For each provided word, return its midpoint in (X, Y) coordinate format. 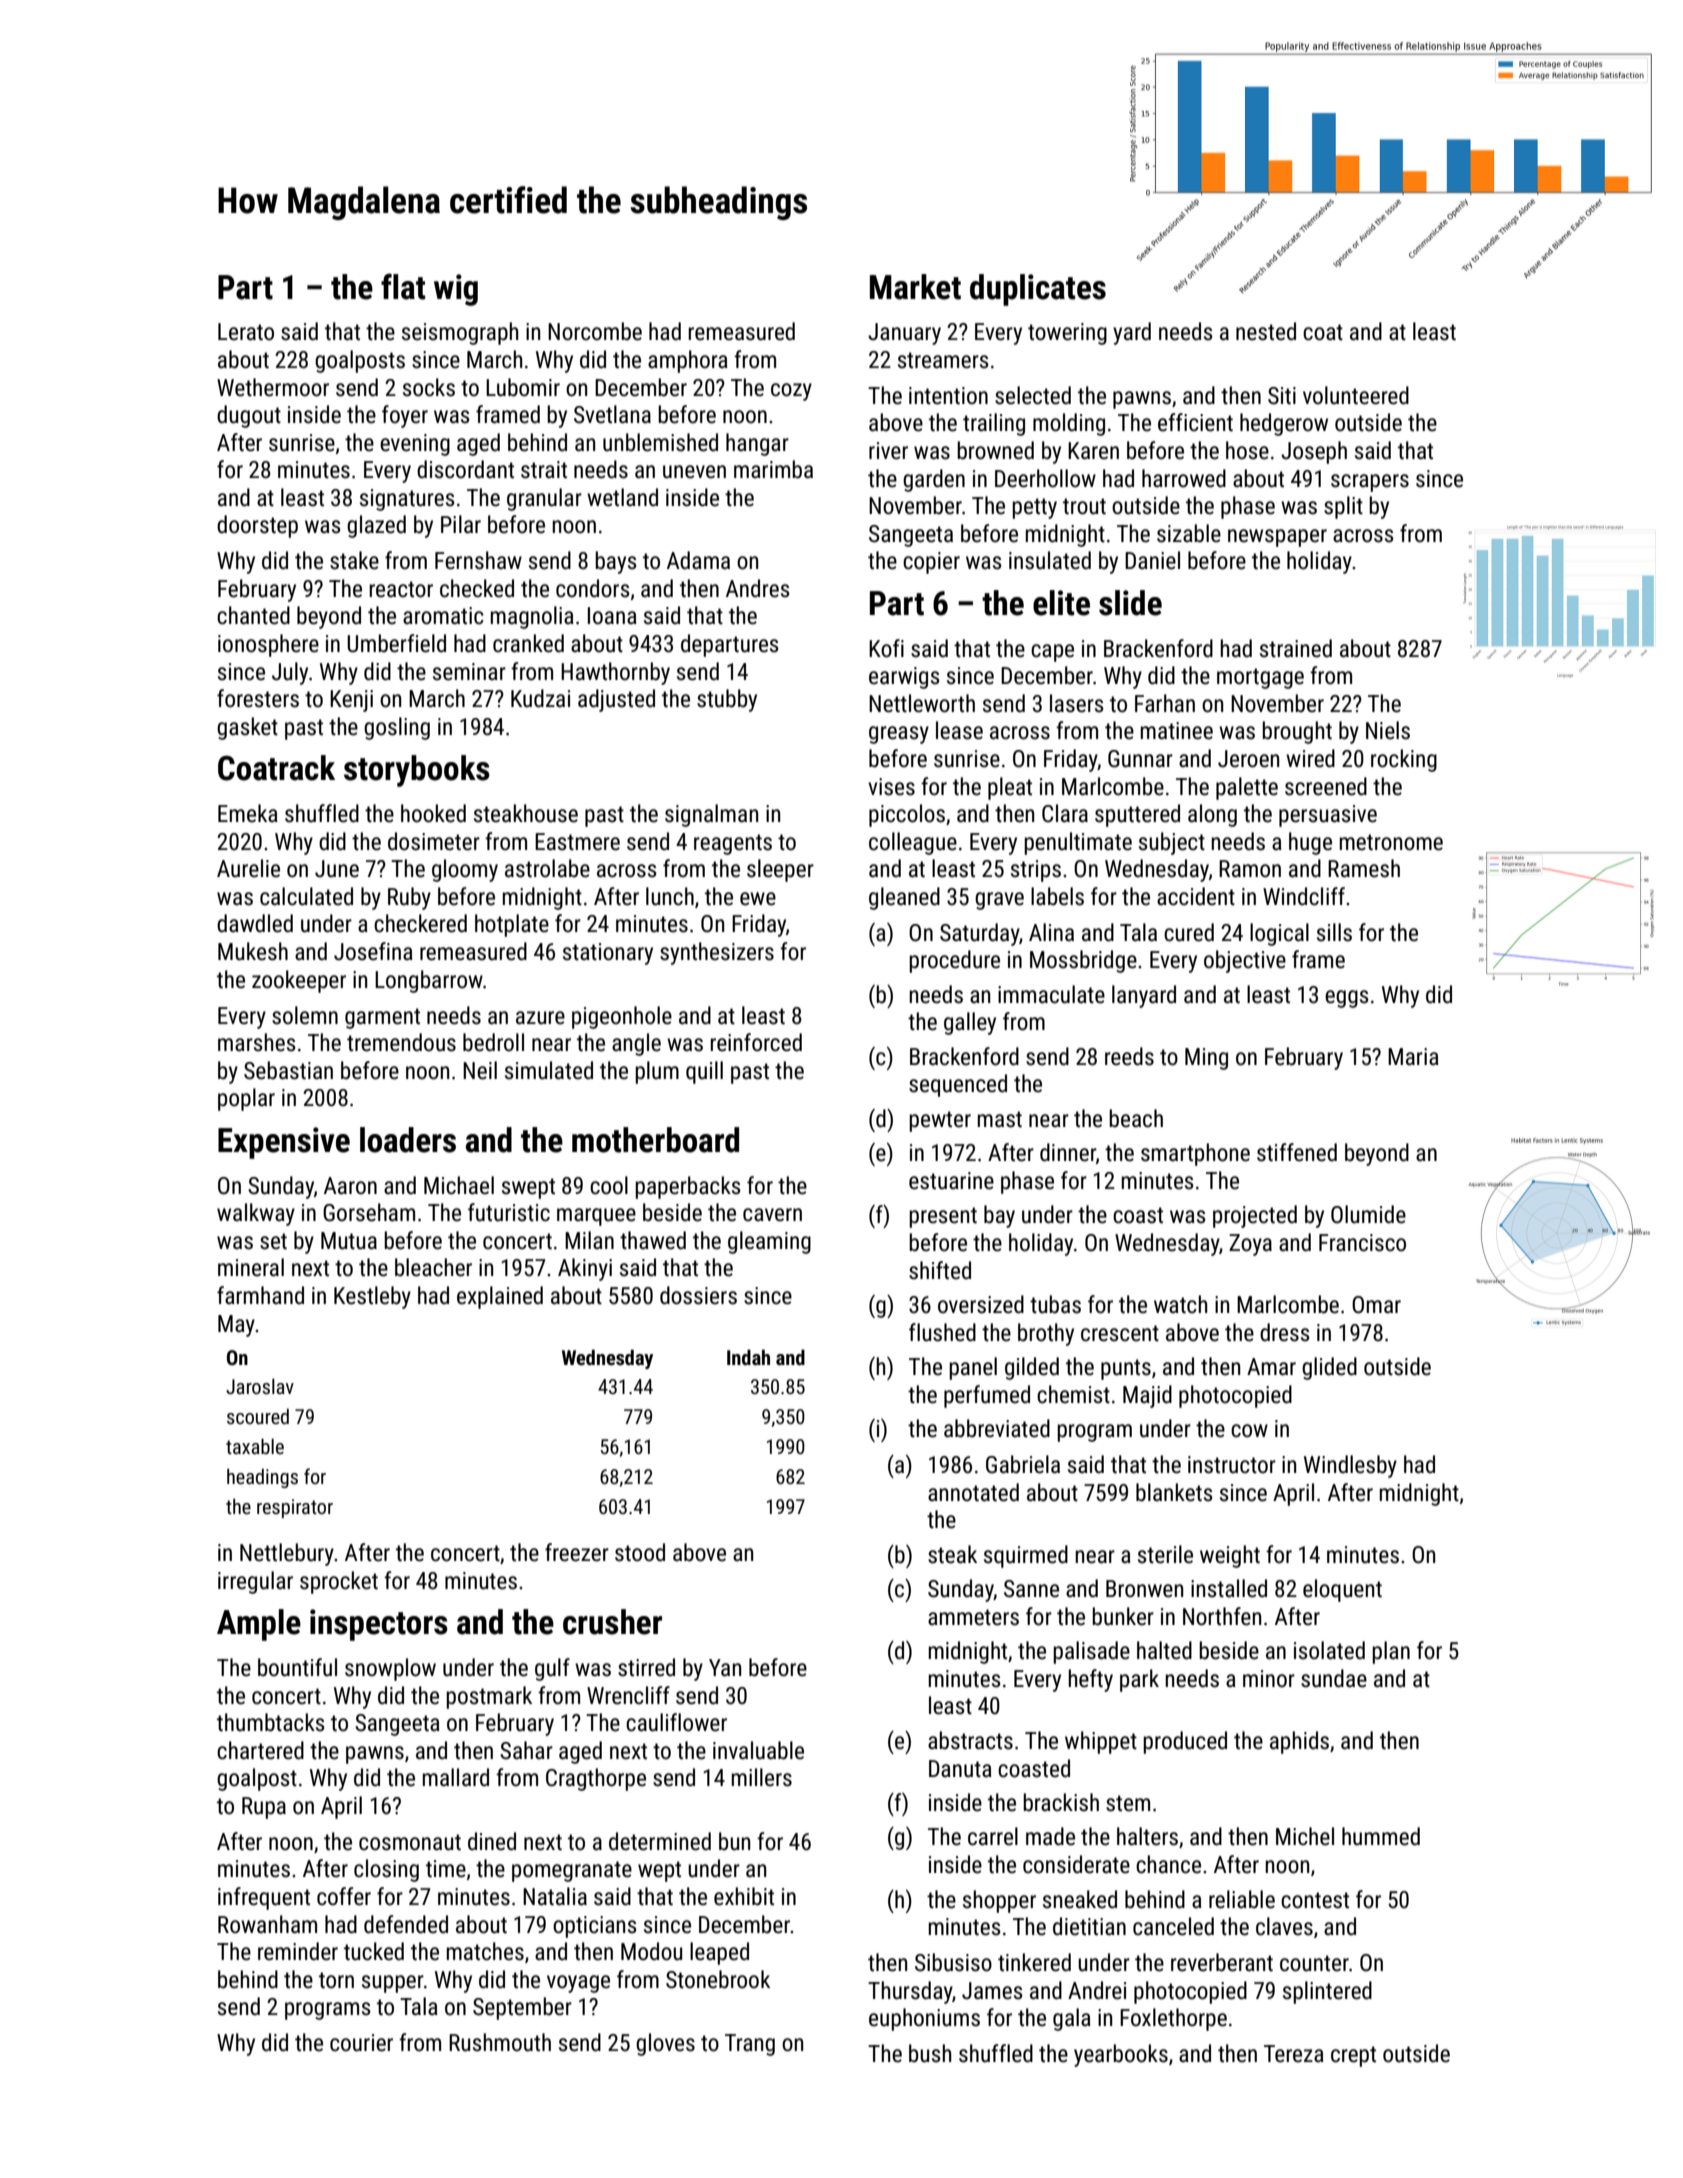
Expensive (284, 1143)
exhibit (744, 1896)
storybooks (417, 771)
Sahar (526, 1750)
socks (429, 387)
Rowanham (267, 1924)
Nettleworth (922, 703)
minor (1269, 1679)
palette (1247, 788)
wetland (622, 497)
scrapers (1370, 483)
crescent (1120, 1333)
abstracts (970, 1740)
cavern (772, 1215)
